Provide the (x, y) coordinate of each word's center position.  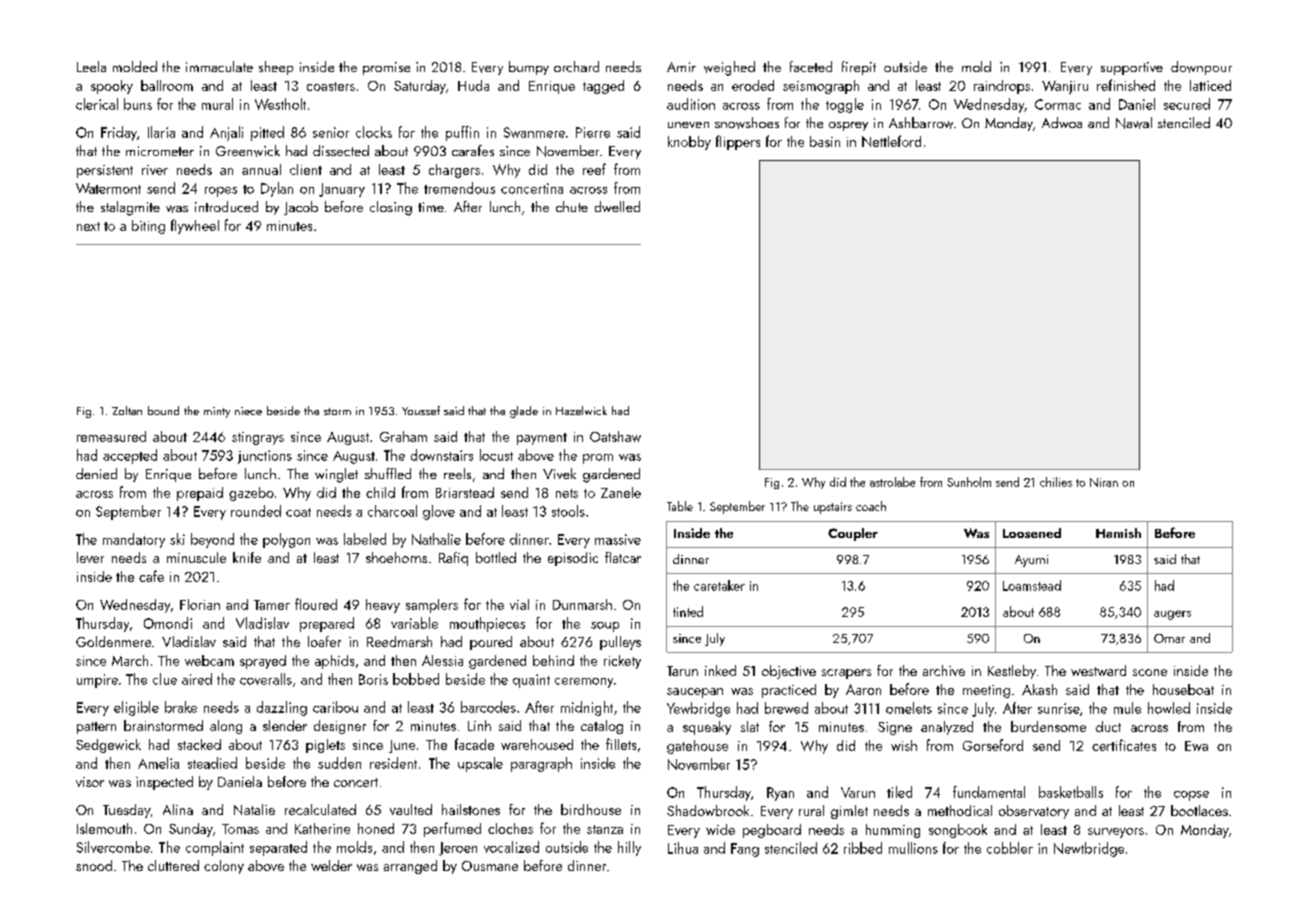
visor (90, 782)
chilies (1056, 482)
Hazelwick (581, 410)
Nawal (1134, 123)
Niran (1104, 482)
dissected (341, 150)
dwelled (617, 206)
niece (248, 411)
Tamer (272, 605)
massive (618, 539)
